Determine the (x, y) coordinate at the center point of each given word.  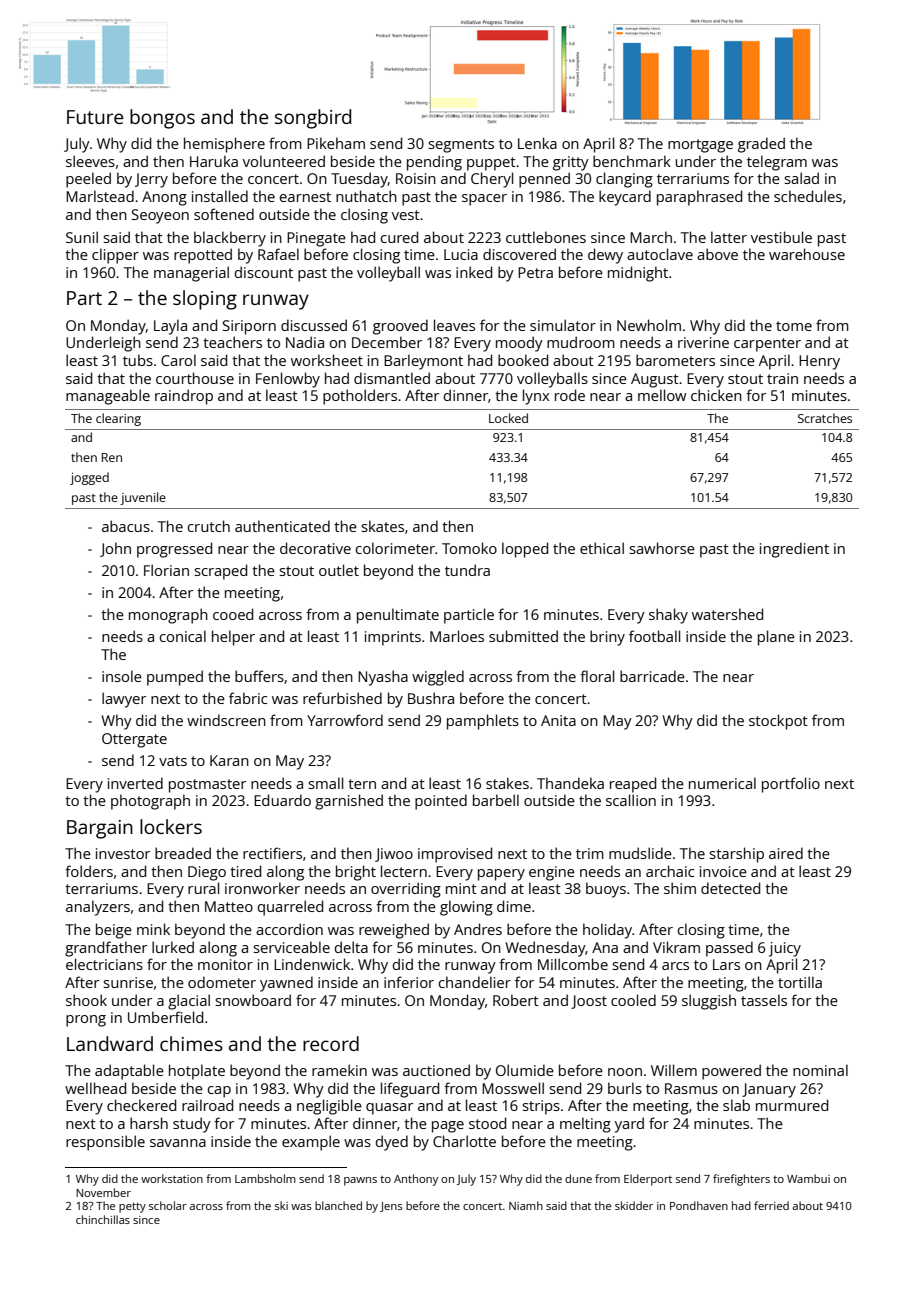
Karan (229, 760)
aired (786, 853)
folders (89, 871)
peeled (88, 180)
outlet (339, 570)
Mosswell (513, 1088)
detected (730, 888)
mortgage (700, 146)
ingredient (794, 550)
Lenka (537, 143)
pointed (441, 802)
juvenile (143, 498)
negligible (329, 1107)
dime (514, 906)
